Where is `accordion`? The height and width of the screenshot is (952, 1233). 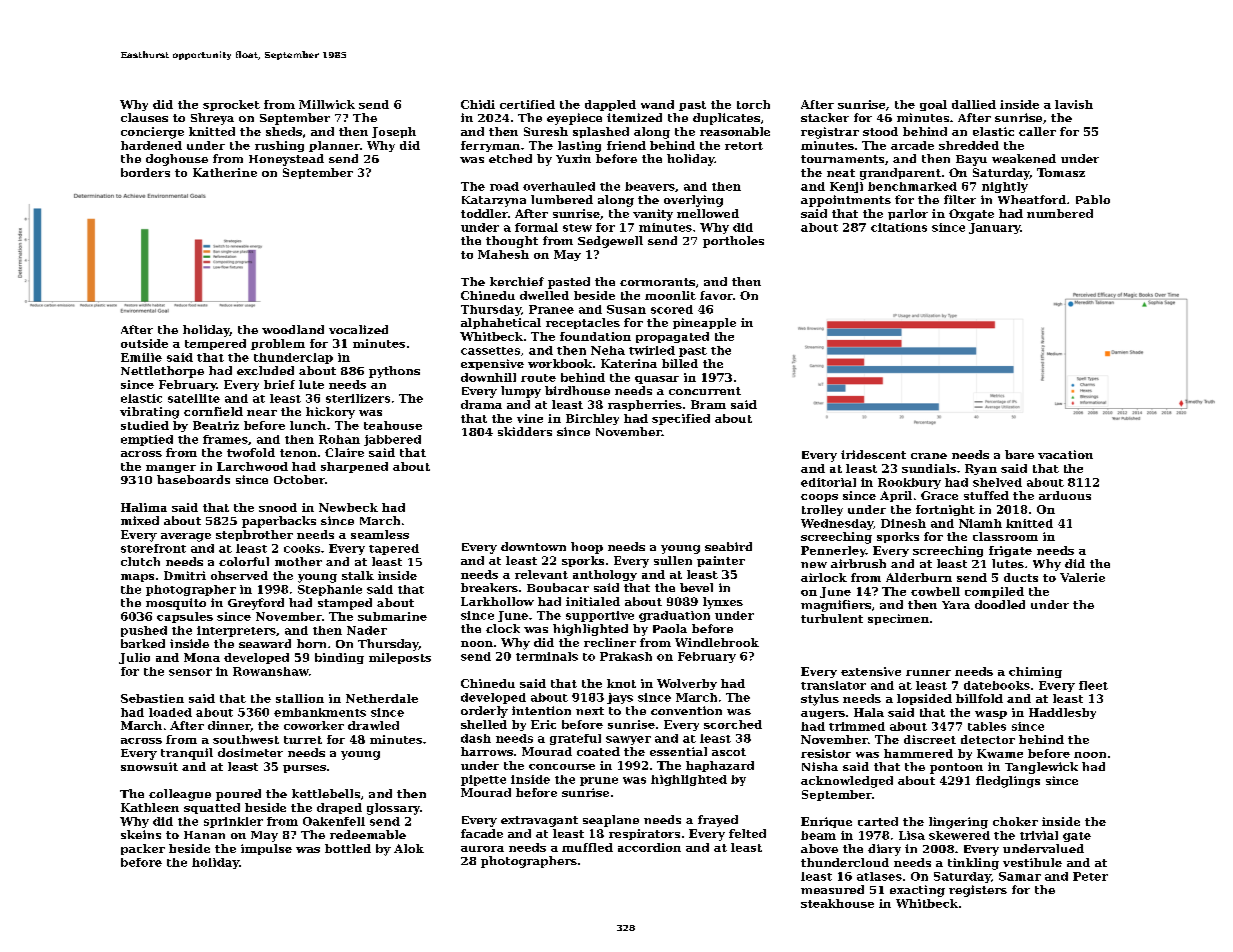 accordion is located at coordinates (649, 847).
